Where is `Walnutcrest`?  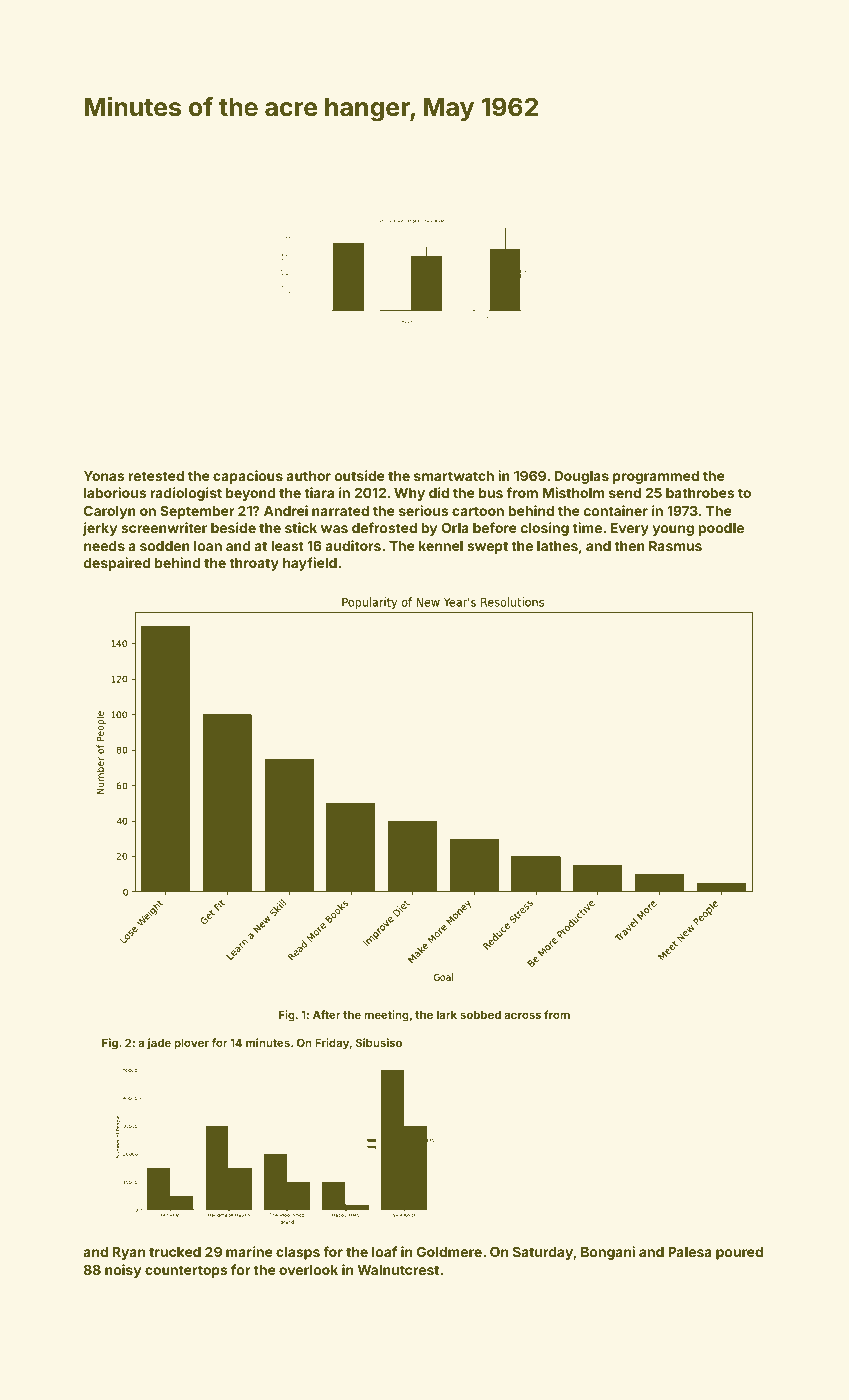 Walnutcrest is located at coordinates (398, 1270).
